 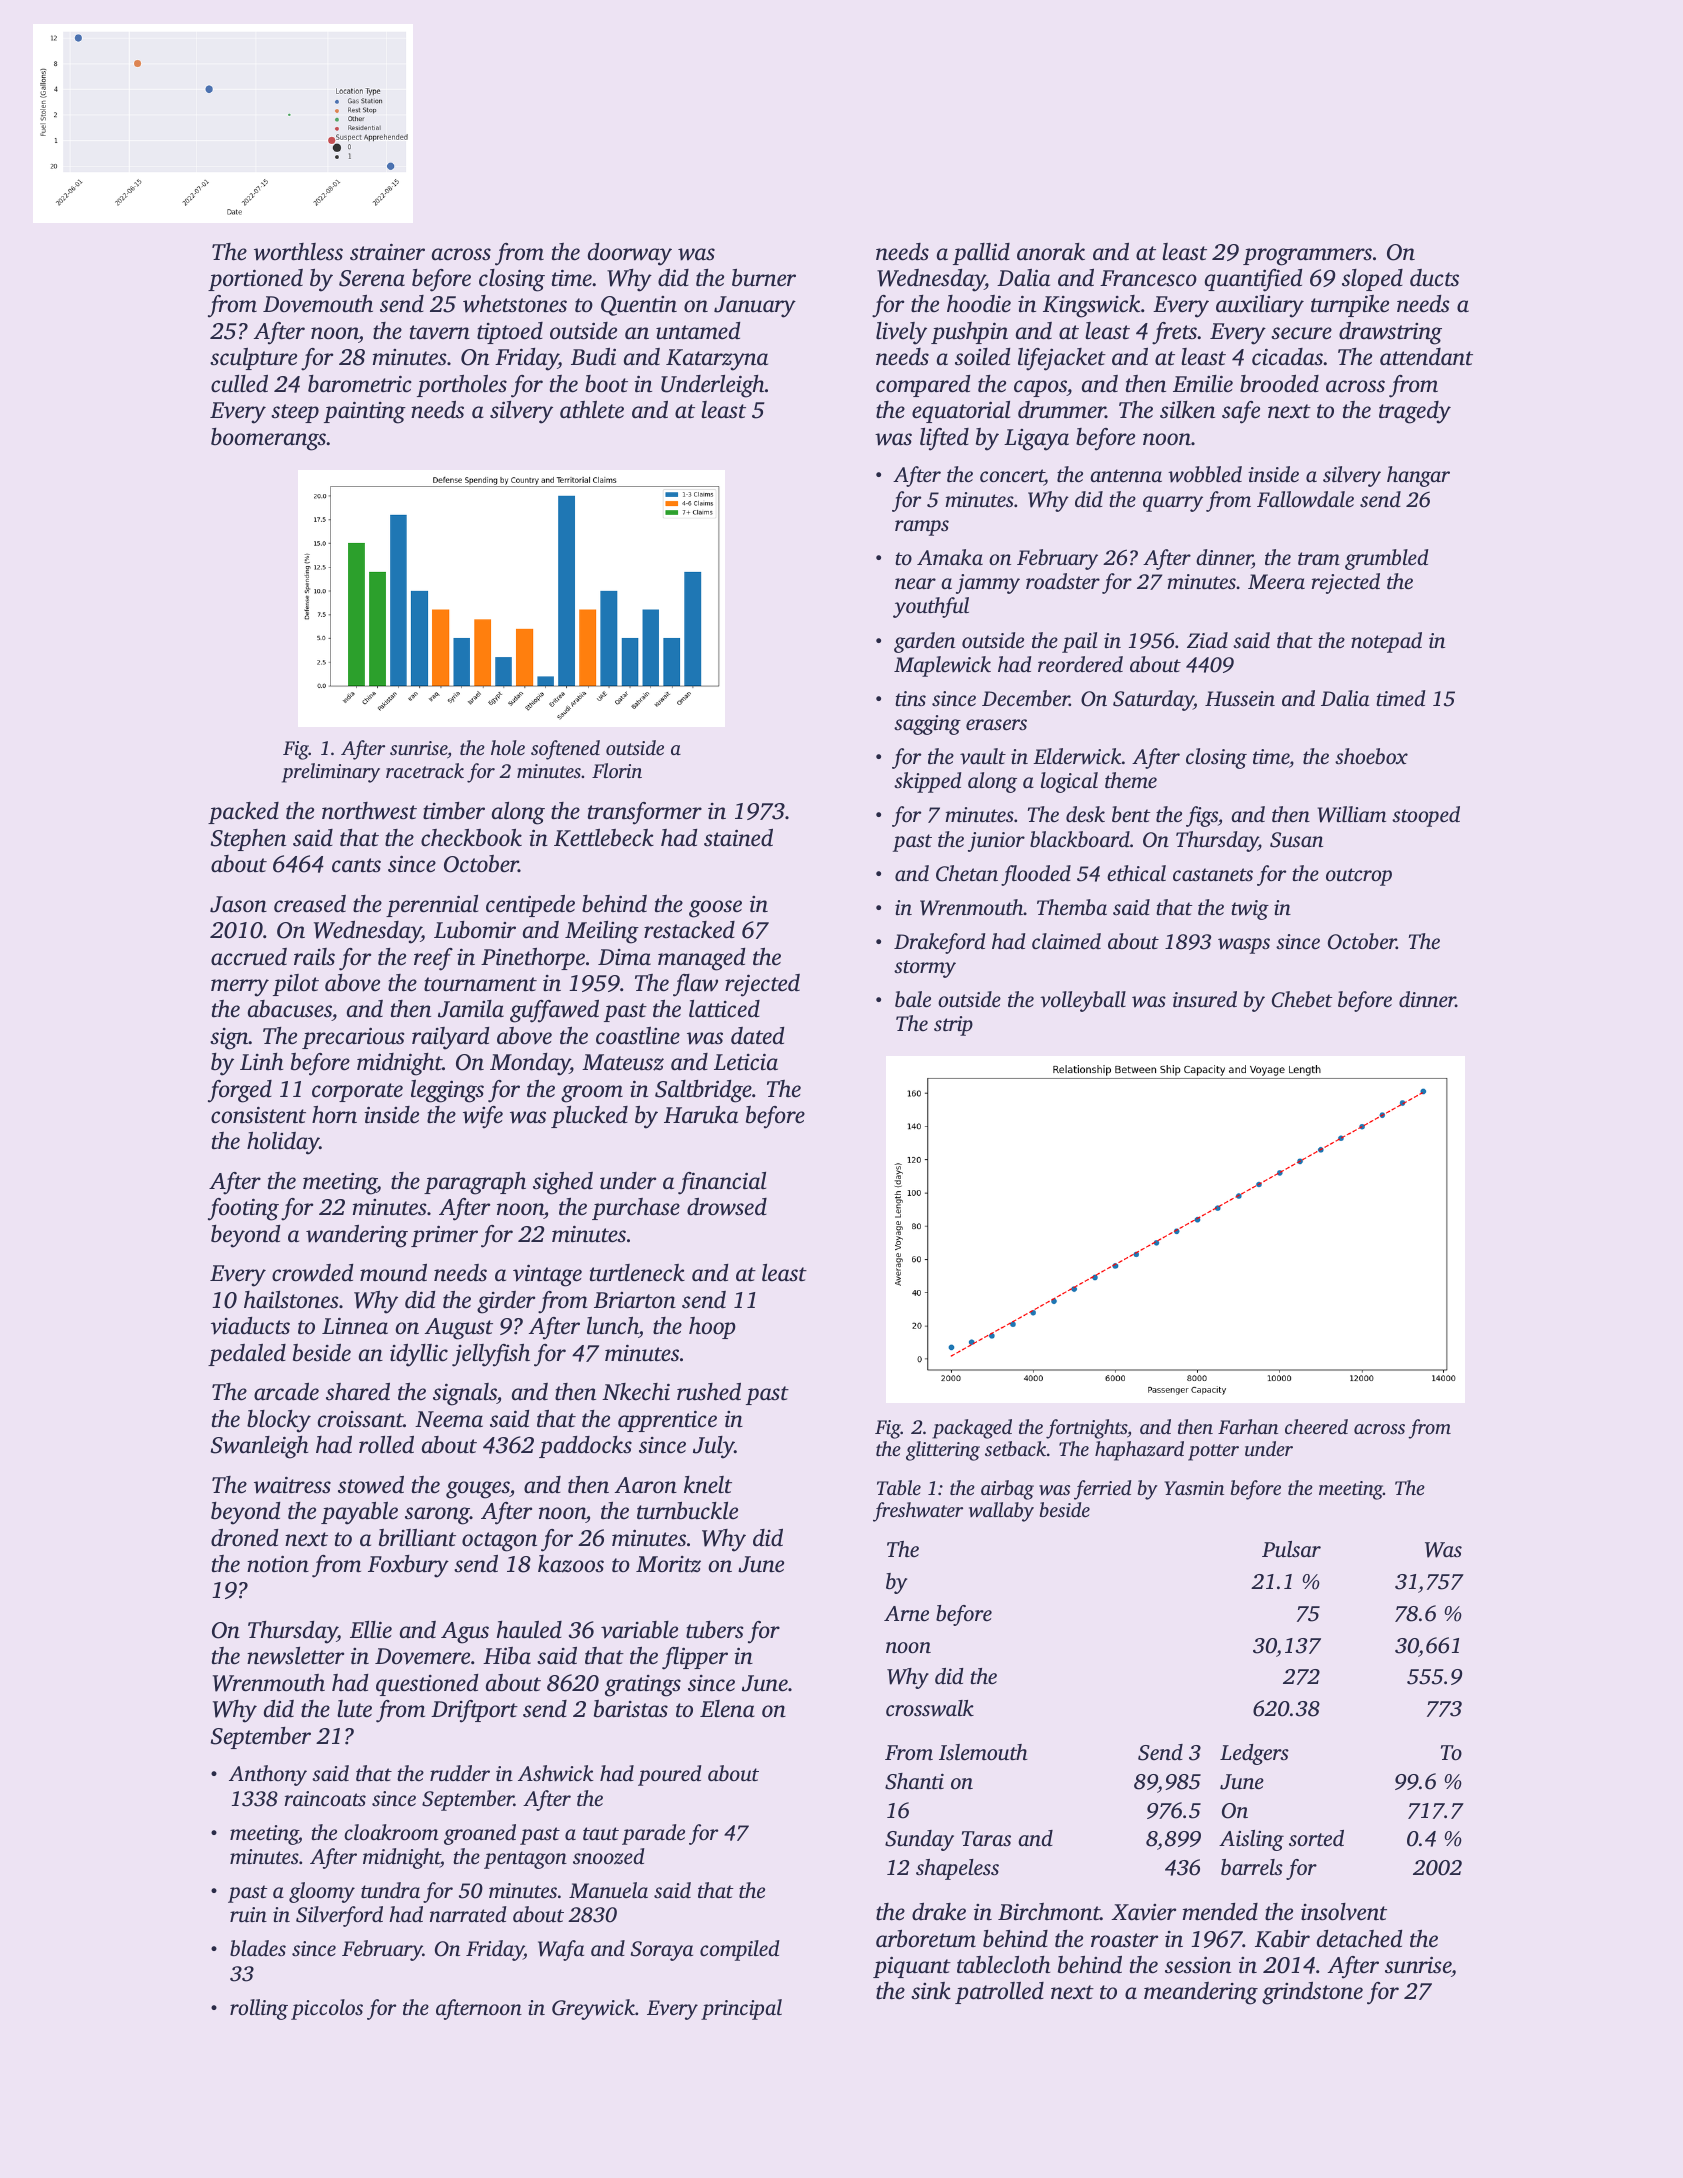 I want to click on stooped, so click(x=1426, y=816).
